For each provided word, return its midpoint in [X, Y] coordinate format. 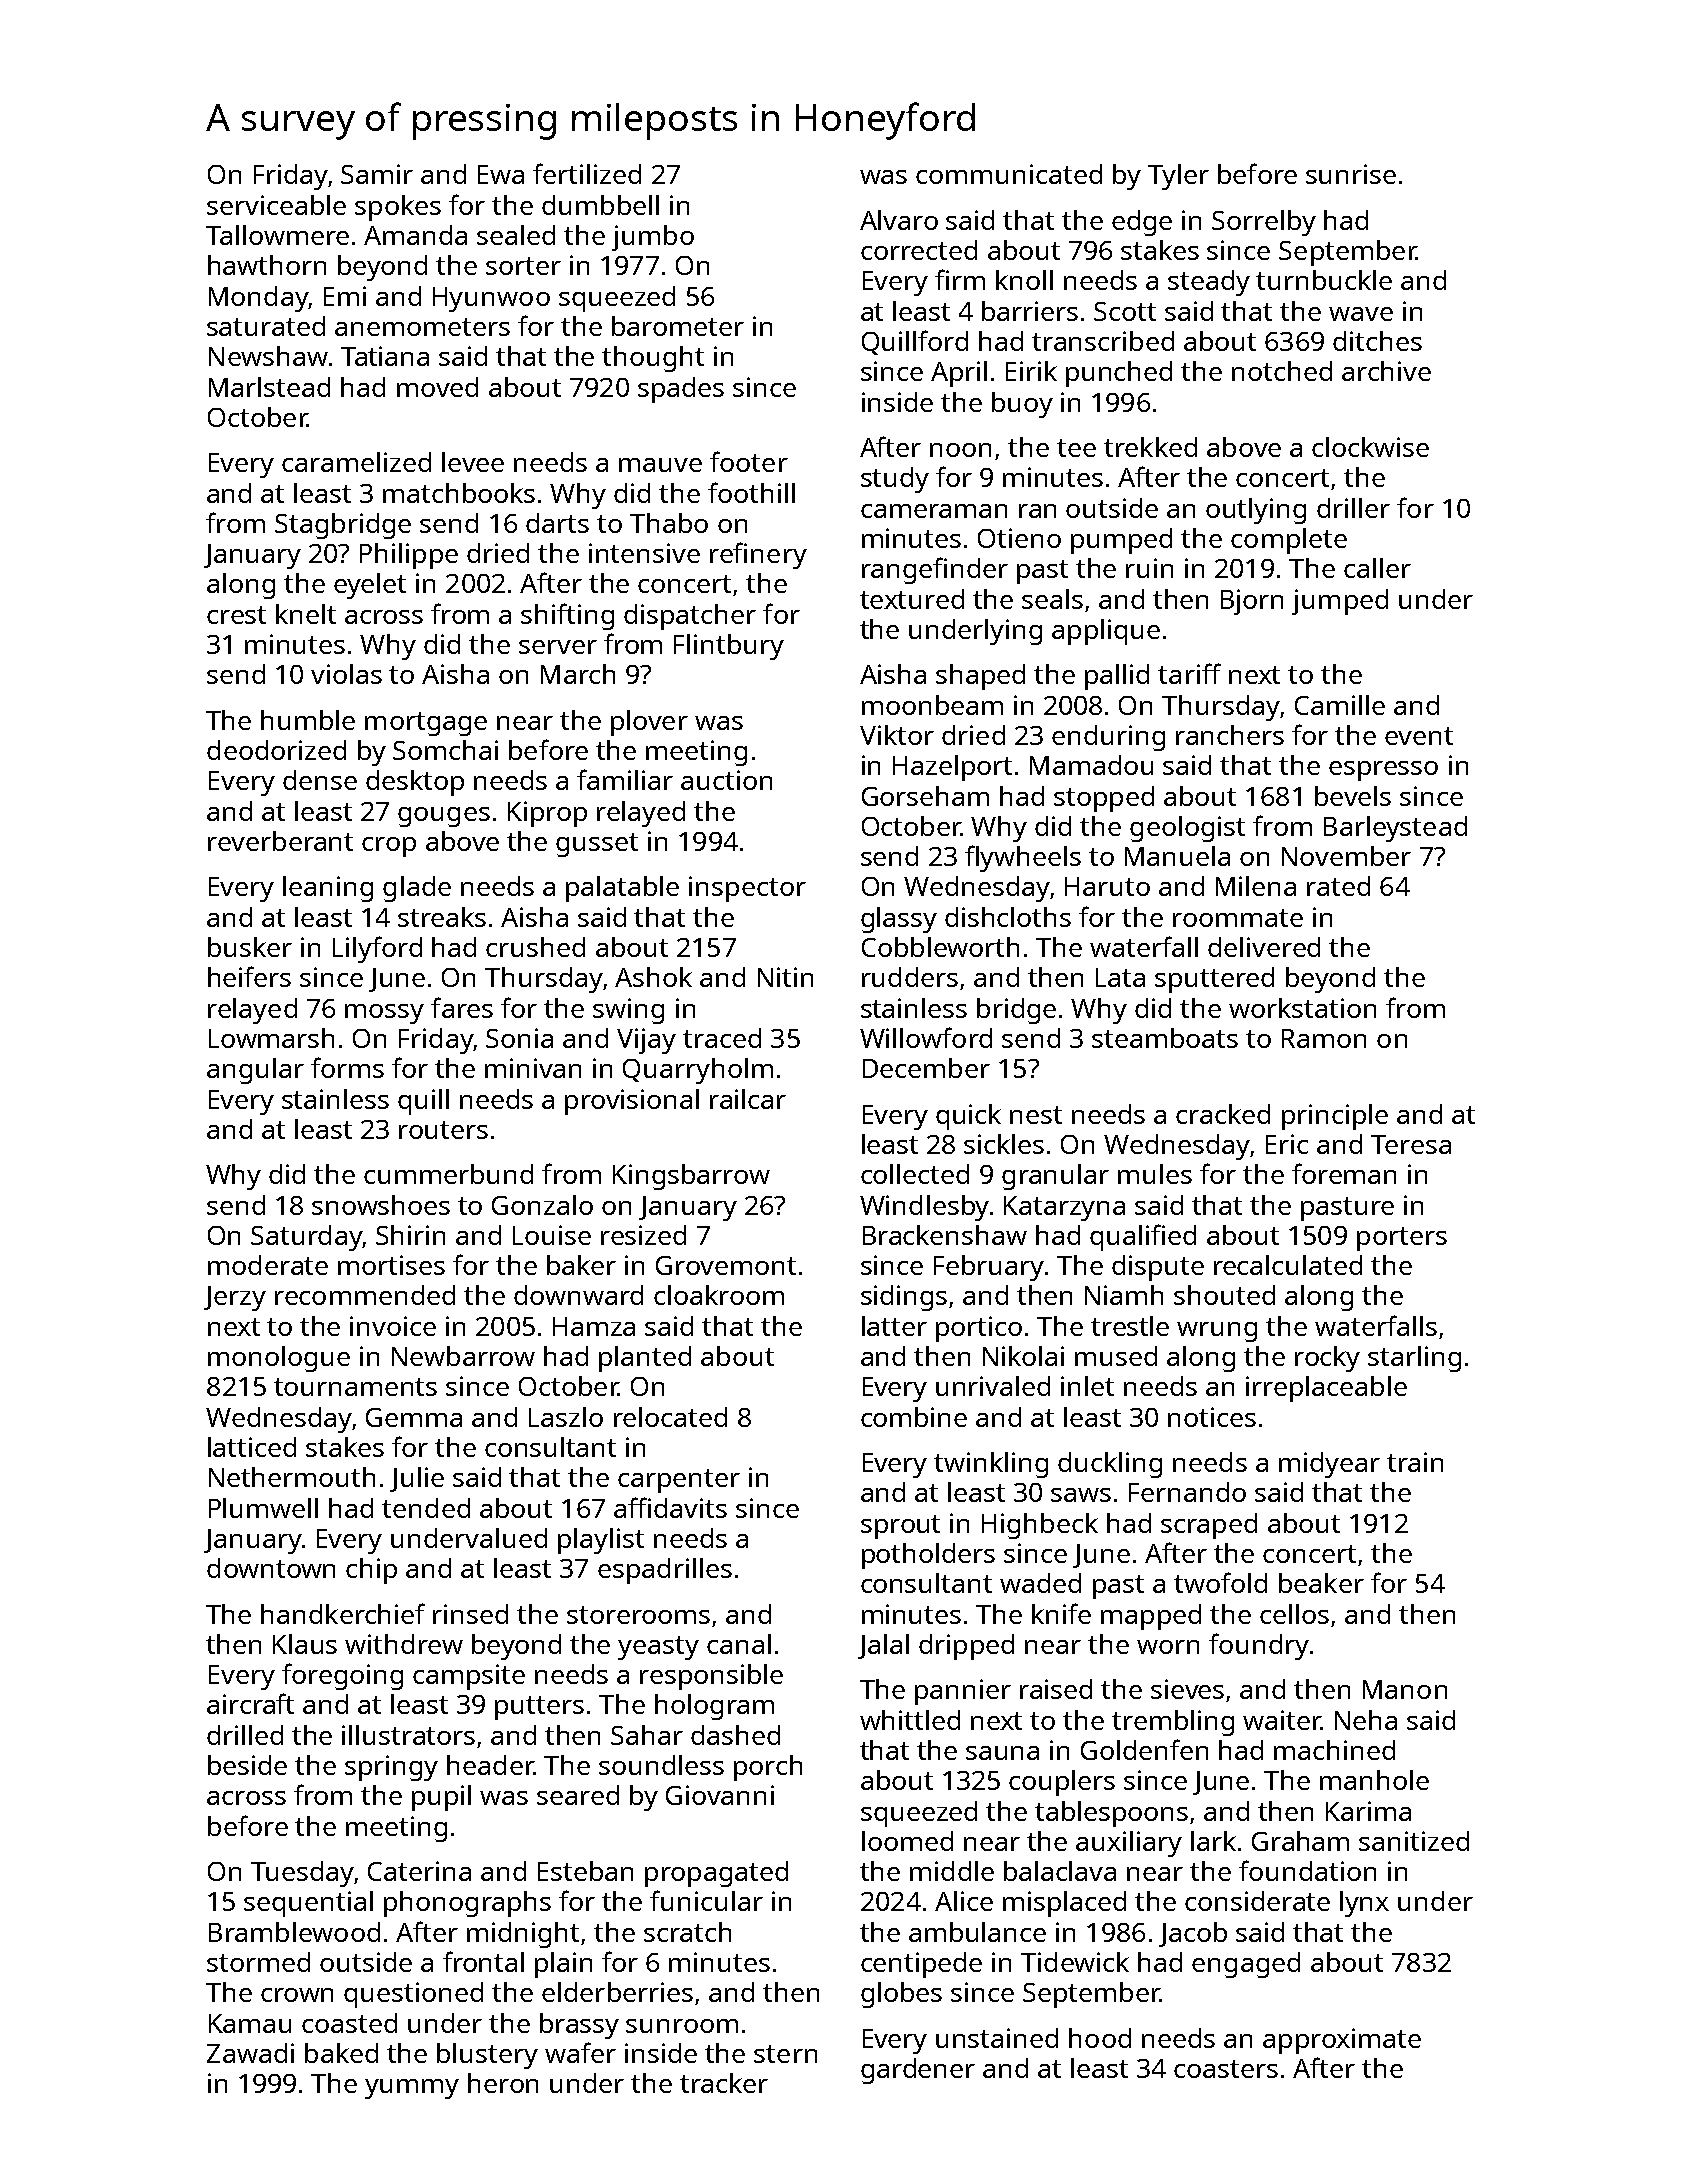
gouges [444, 817]
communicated [1009, 174]
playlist [601, 1541]
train [1415, 1462]
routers [443, 1130]
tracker [724, 2083]
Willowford [926, 1037]
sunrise [1351, 174]
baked [341, 2053]
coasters [1226, 2069]
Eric [1287, 1144]
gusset [597, 845]
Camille [1340, 705]
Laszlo [566, 1417]
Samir [377, 174]
